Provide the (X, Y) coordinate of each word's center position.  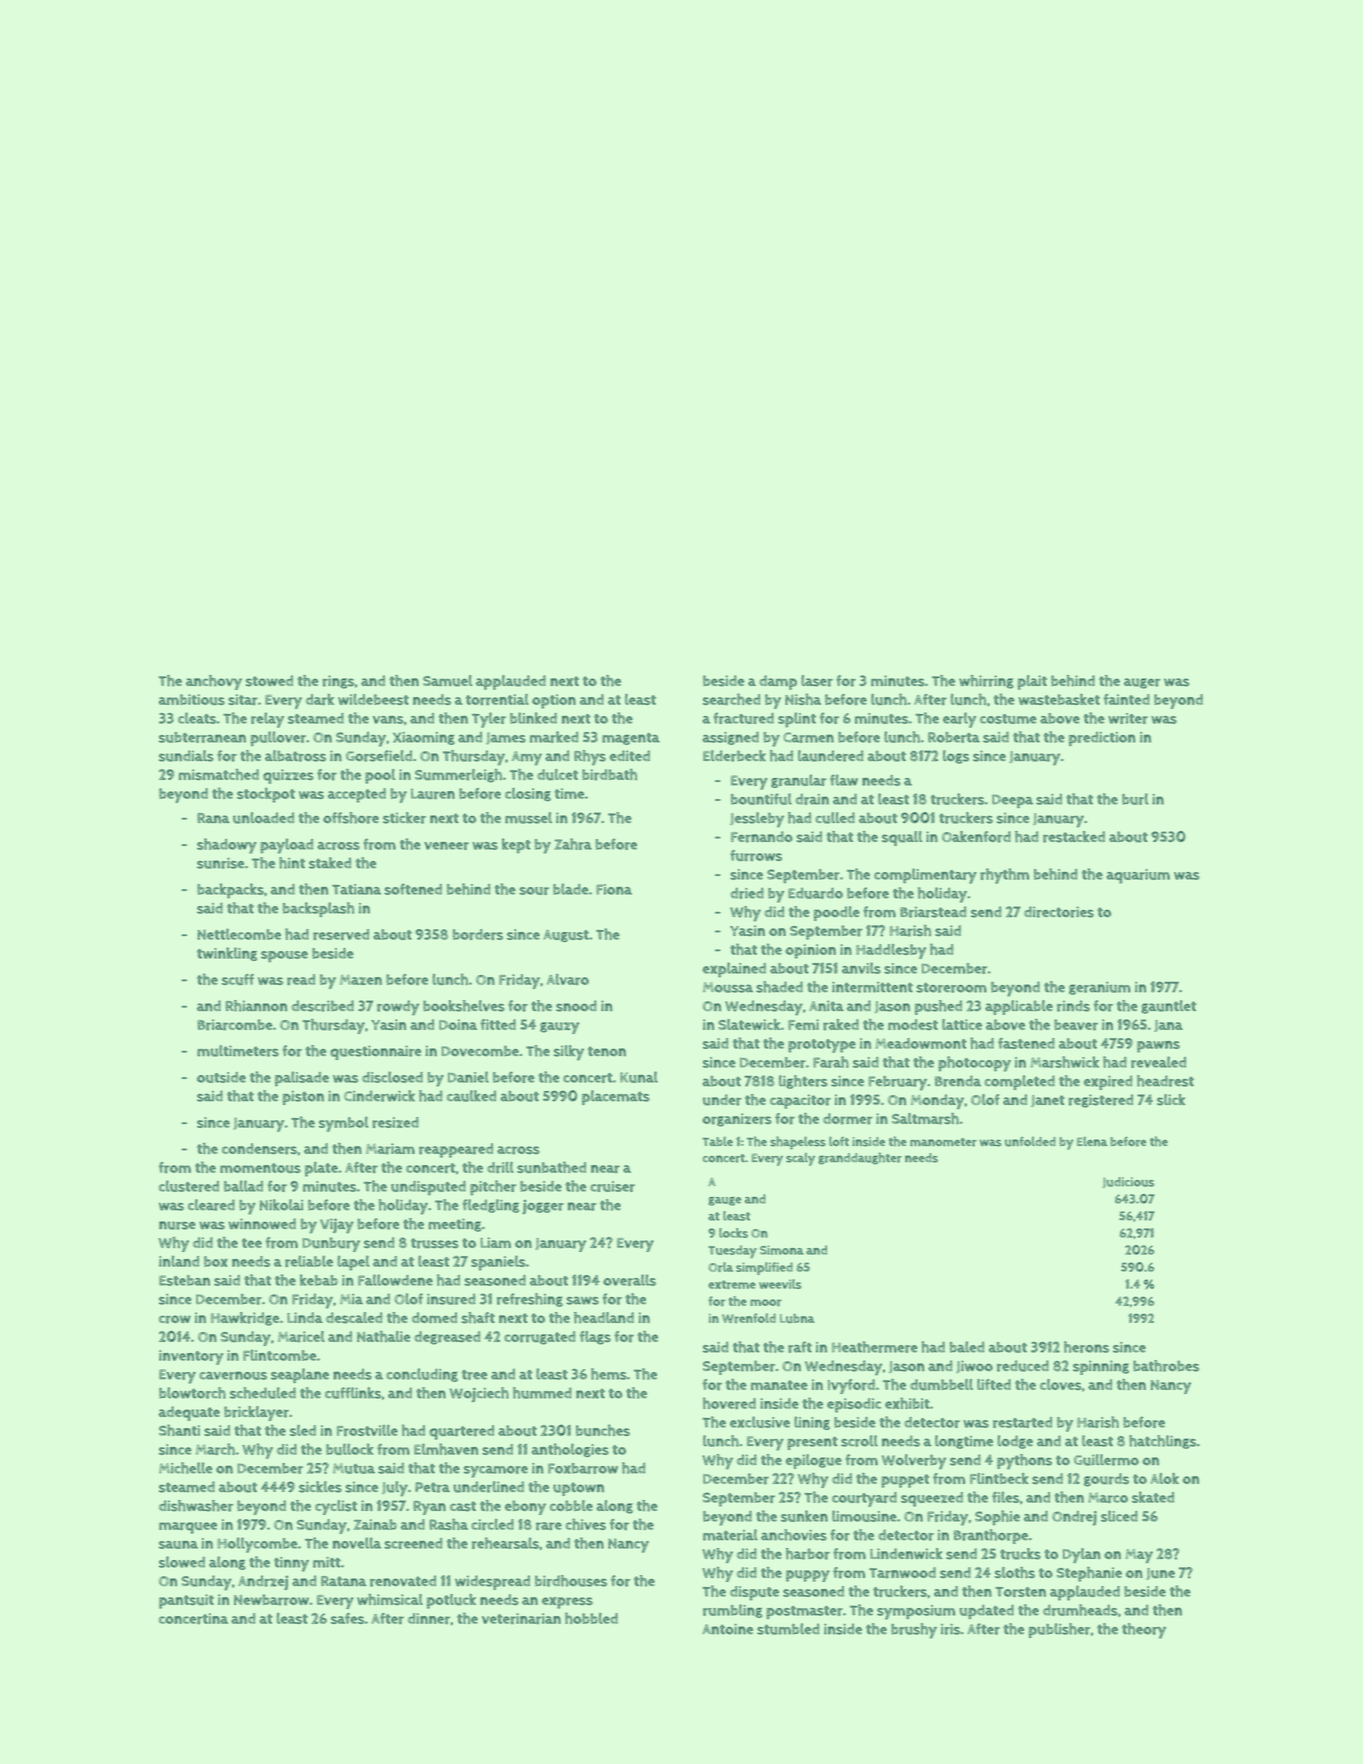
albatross (295, 756)
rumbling (733, 1611)
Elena (1092, 1141)
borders (478, 934)
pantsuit (186, 1601)
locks (733, 1233)
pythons (1024, 1462)
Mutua (354, 1468)
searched (731, 699)
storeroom (951, 988)
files (1005, 1497)
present (812, 1443)
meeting (454, 1225)
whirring (986, 682)
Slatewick (749, 1024)
